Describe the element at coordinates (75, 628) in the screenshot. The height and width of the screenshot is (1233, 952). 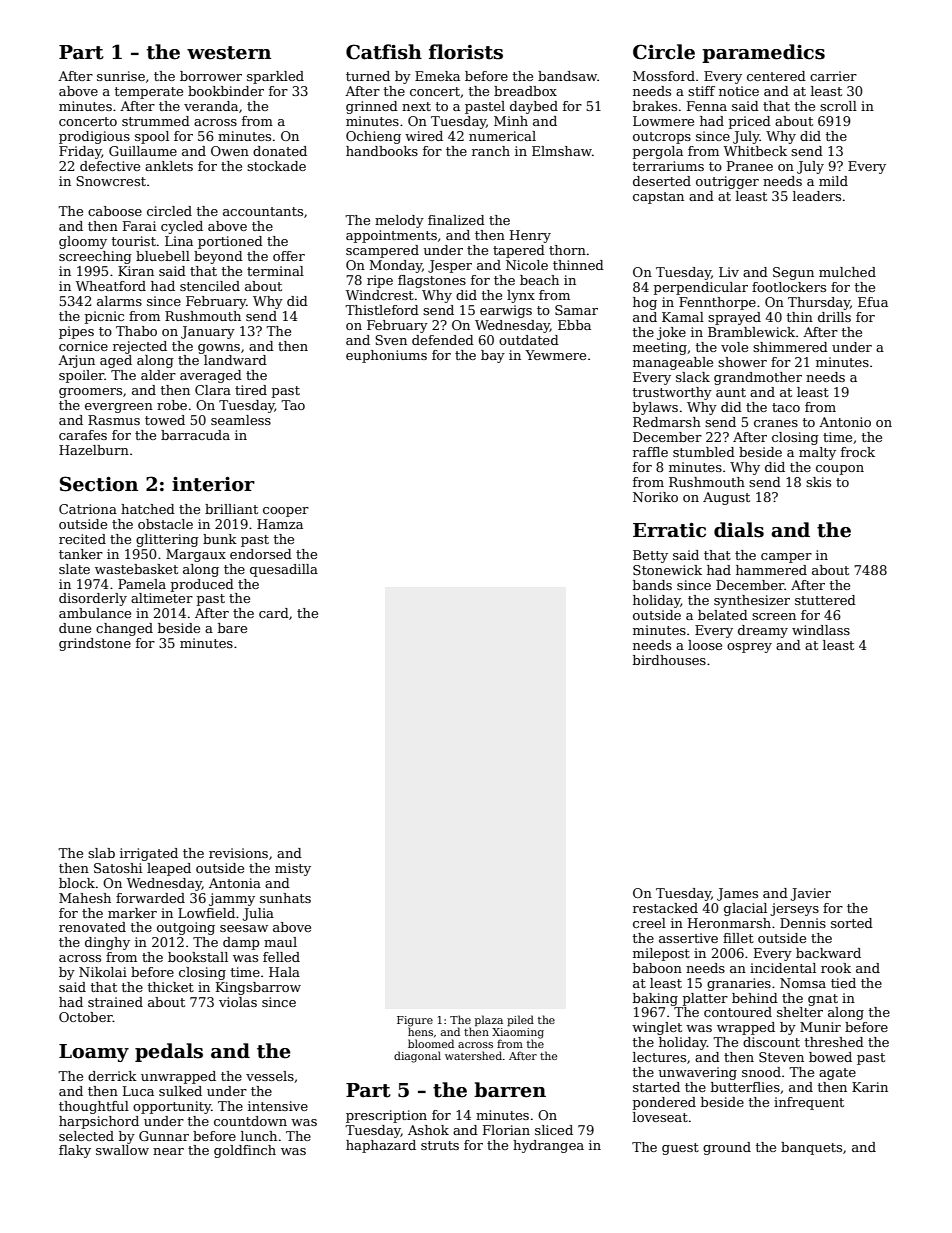
I see `dune` at that location.
